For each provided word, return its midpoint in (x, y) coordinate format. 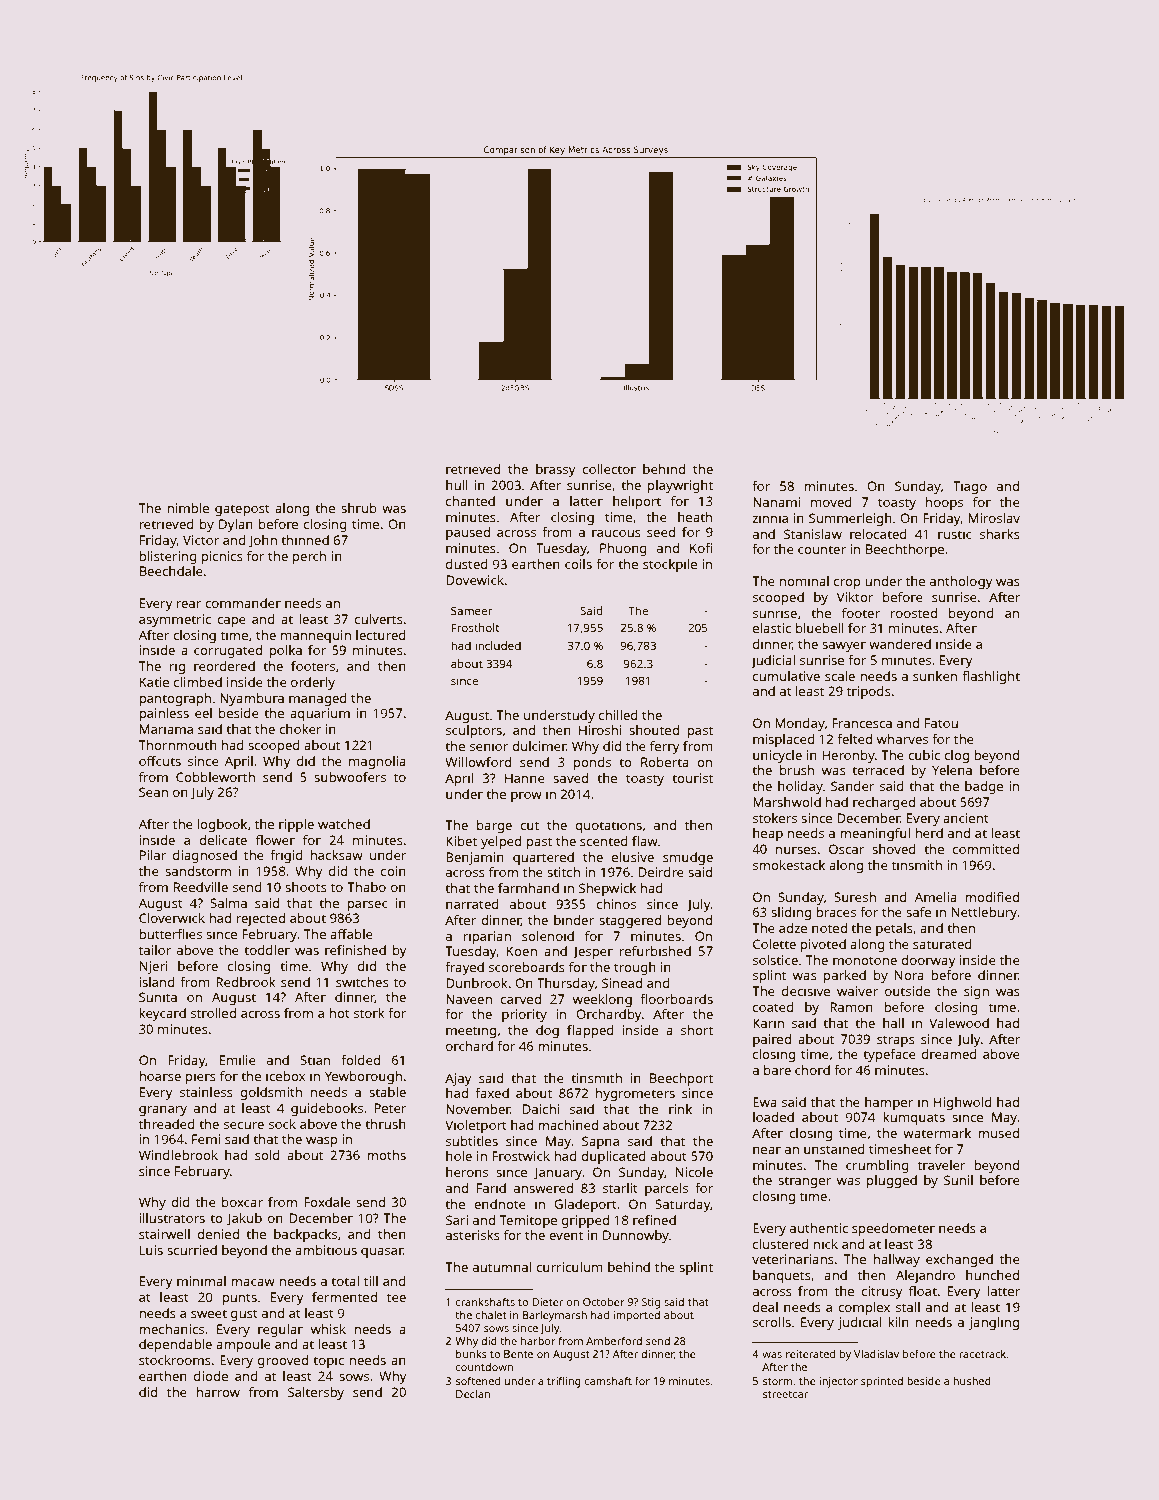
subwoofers (350, 777)
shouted (654, 730)
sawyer (844, 647)
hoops (944, 503)
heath (695, 517)
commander (243, 603)
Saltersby (316, 1393)
